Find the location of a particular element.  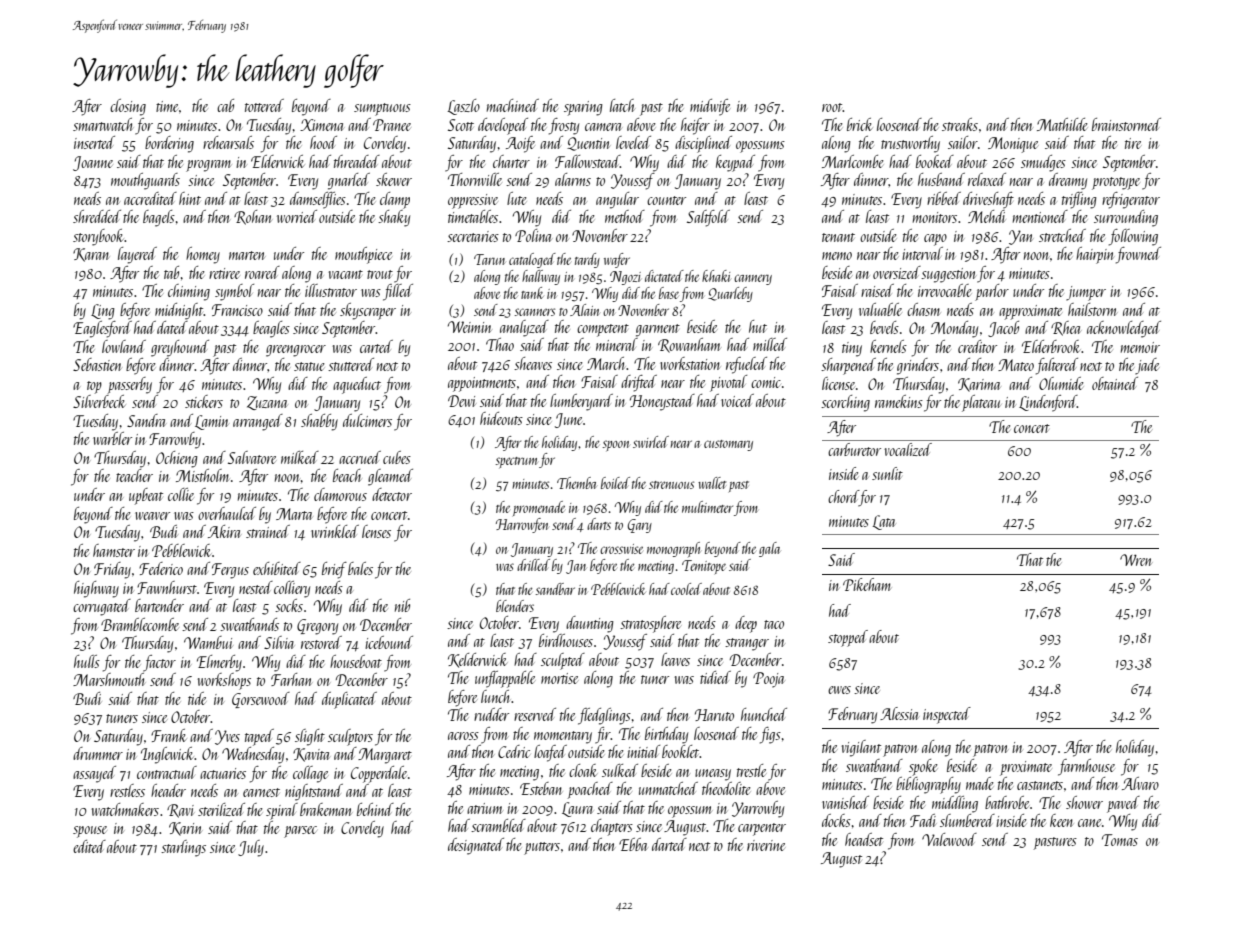

shabby is located at coordinates (319, 422).
